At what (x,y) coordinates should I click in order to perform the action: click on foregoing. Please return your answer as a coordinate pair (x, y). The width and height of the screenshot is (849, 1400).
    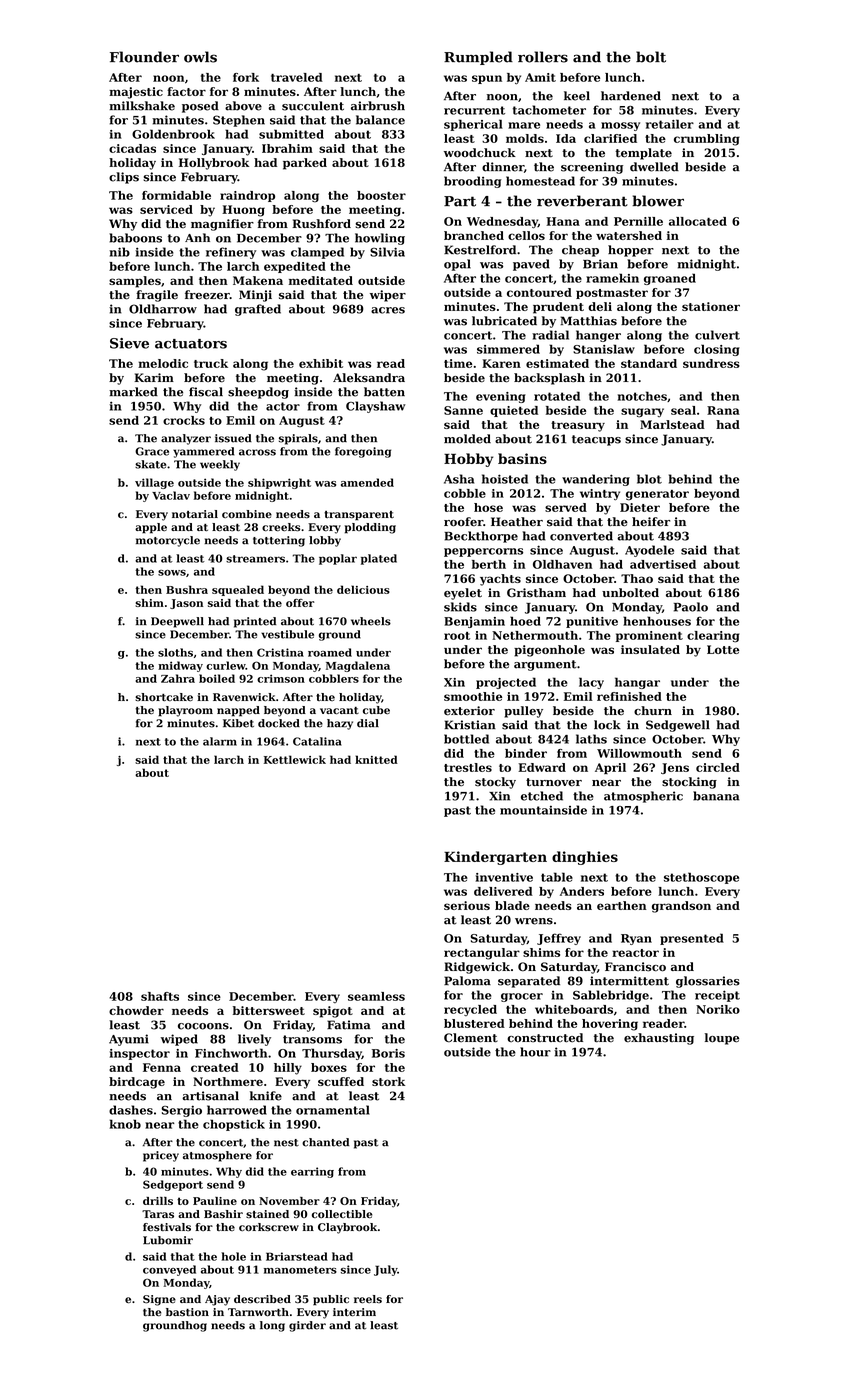
    Looking at the image, I should click on (363, 452).
